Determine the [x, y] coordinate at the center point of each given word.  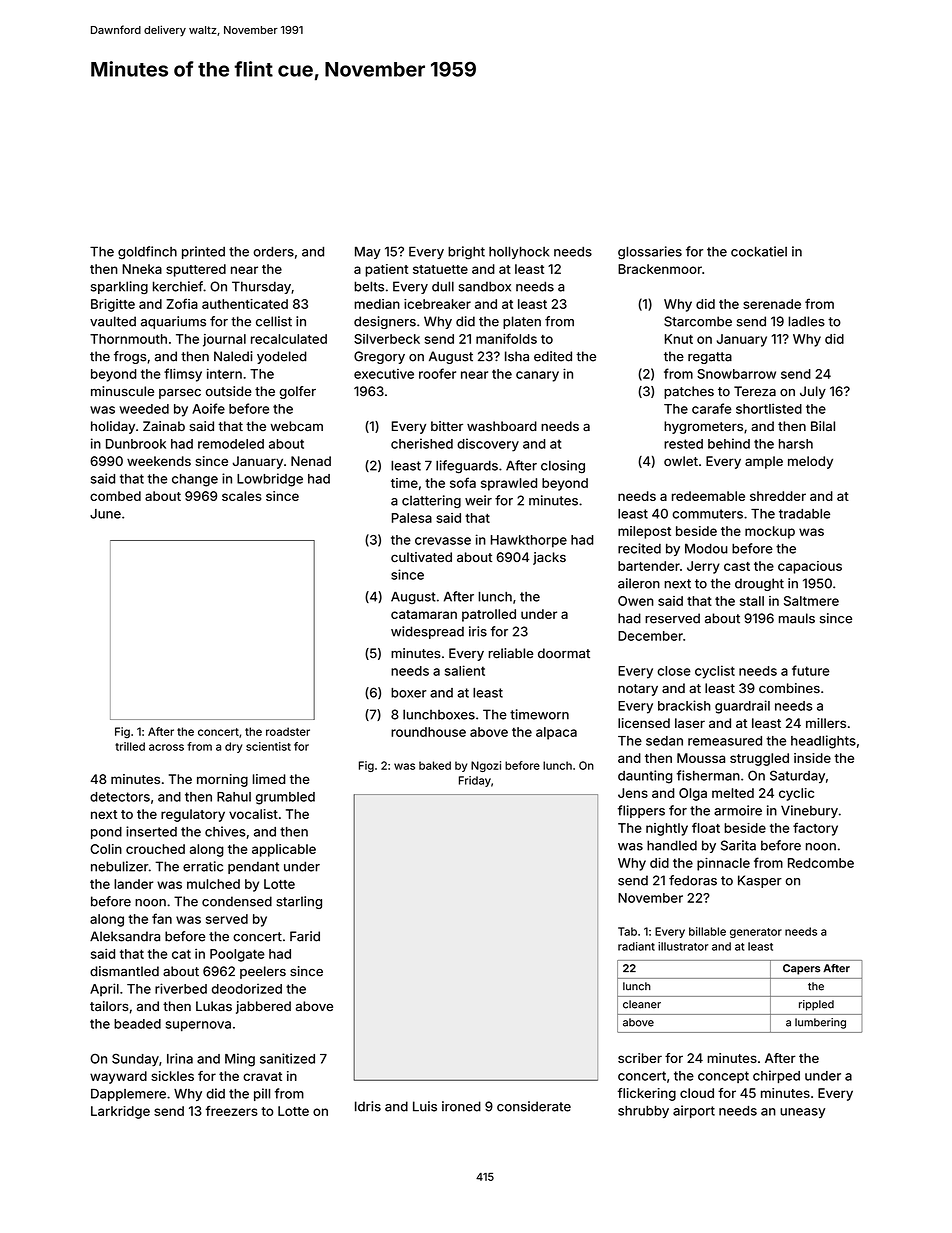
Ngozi [486, 766]
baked [435, 765]
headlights [823, 742]
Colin [106, 849]
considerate [534, 1106]
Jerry [703, 567]
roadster [288, 731]
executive [384, 374]
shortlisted [769, 408]
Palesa [412, 518]
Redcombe [821, 863]
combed [115, 496]
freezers [232, 1111]
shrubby [643, 1112]
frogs [130, 357]
